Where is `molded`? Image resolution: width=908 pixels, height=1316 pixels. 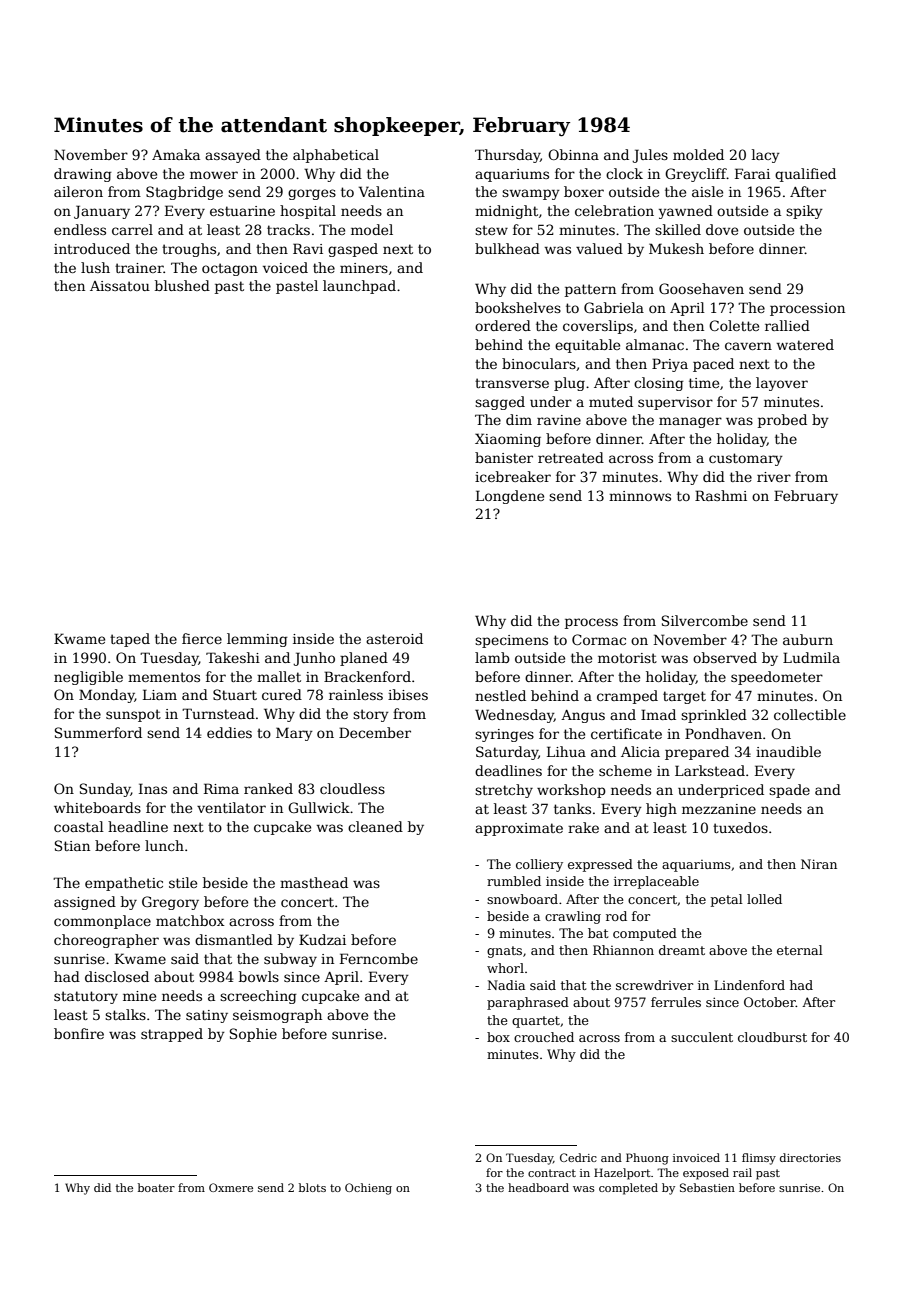
molded is located at coordinates (698, 154).
